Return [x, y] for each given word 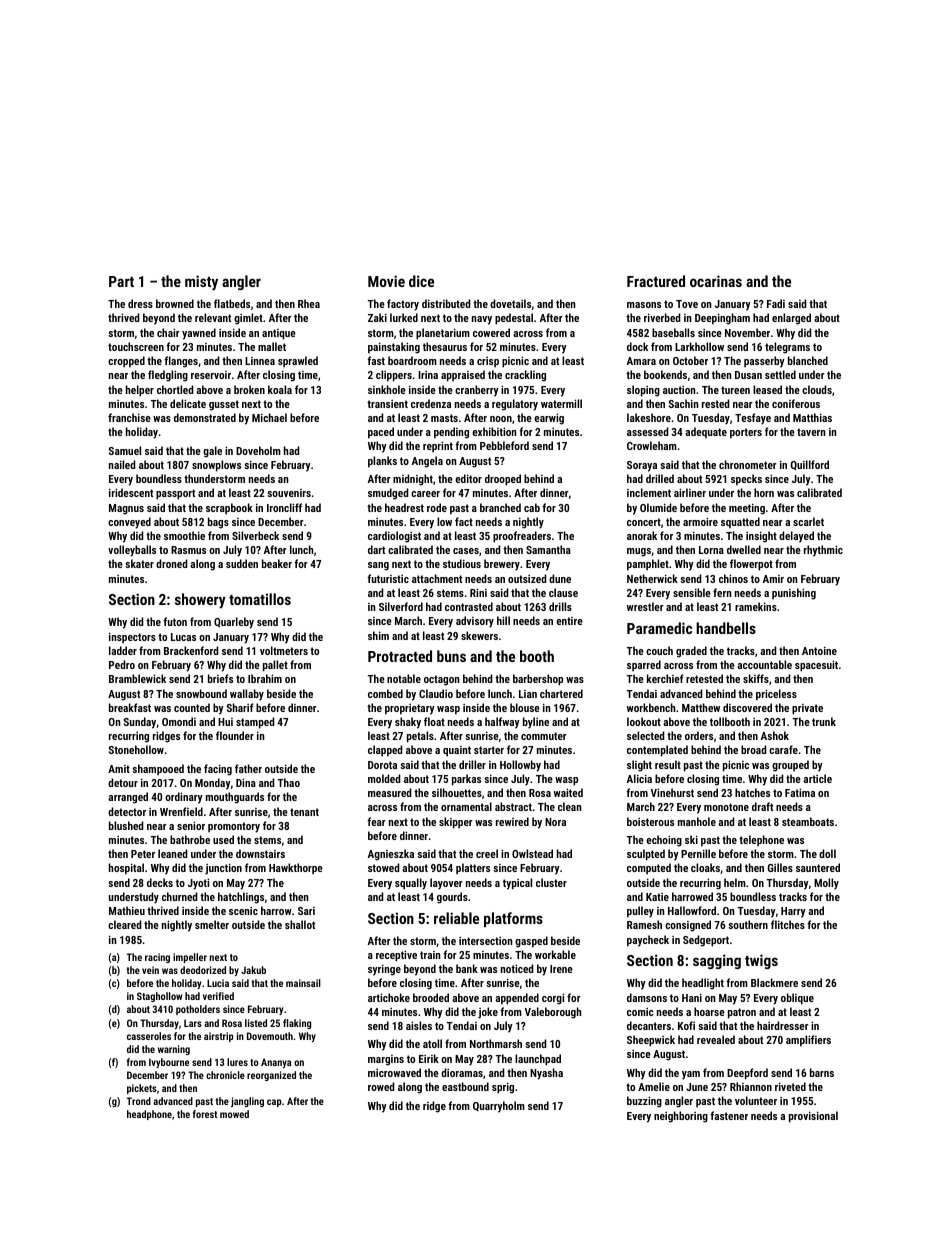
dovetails [510, 303]
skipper [456, 823]
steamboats [808, 821]
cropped [126, 362]
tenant [304, 812]
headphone [149, 1115]
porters [746, 433]
